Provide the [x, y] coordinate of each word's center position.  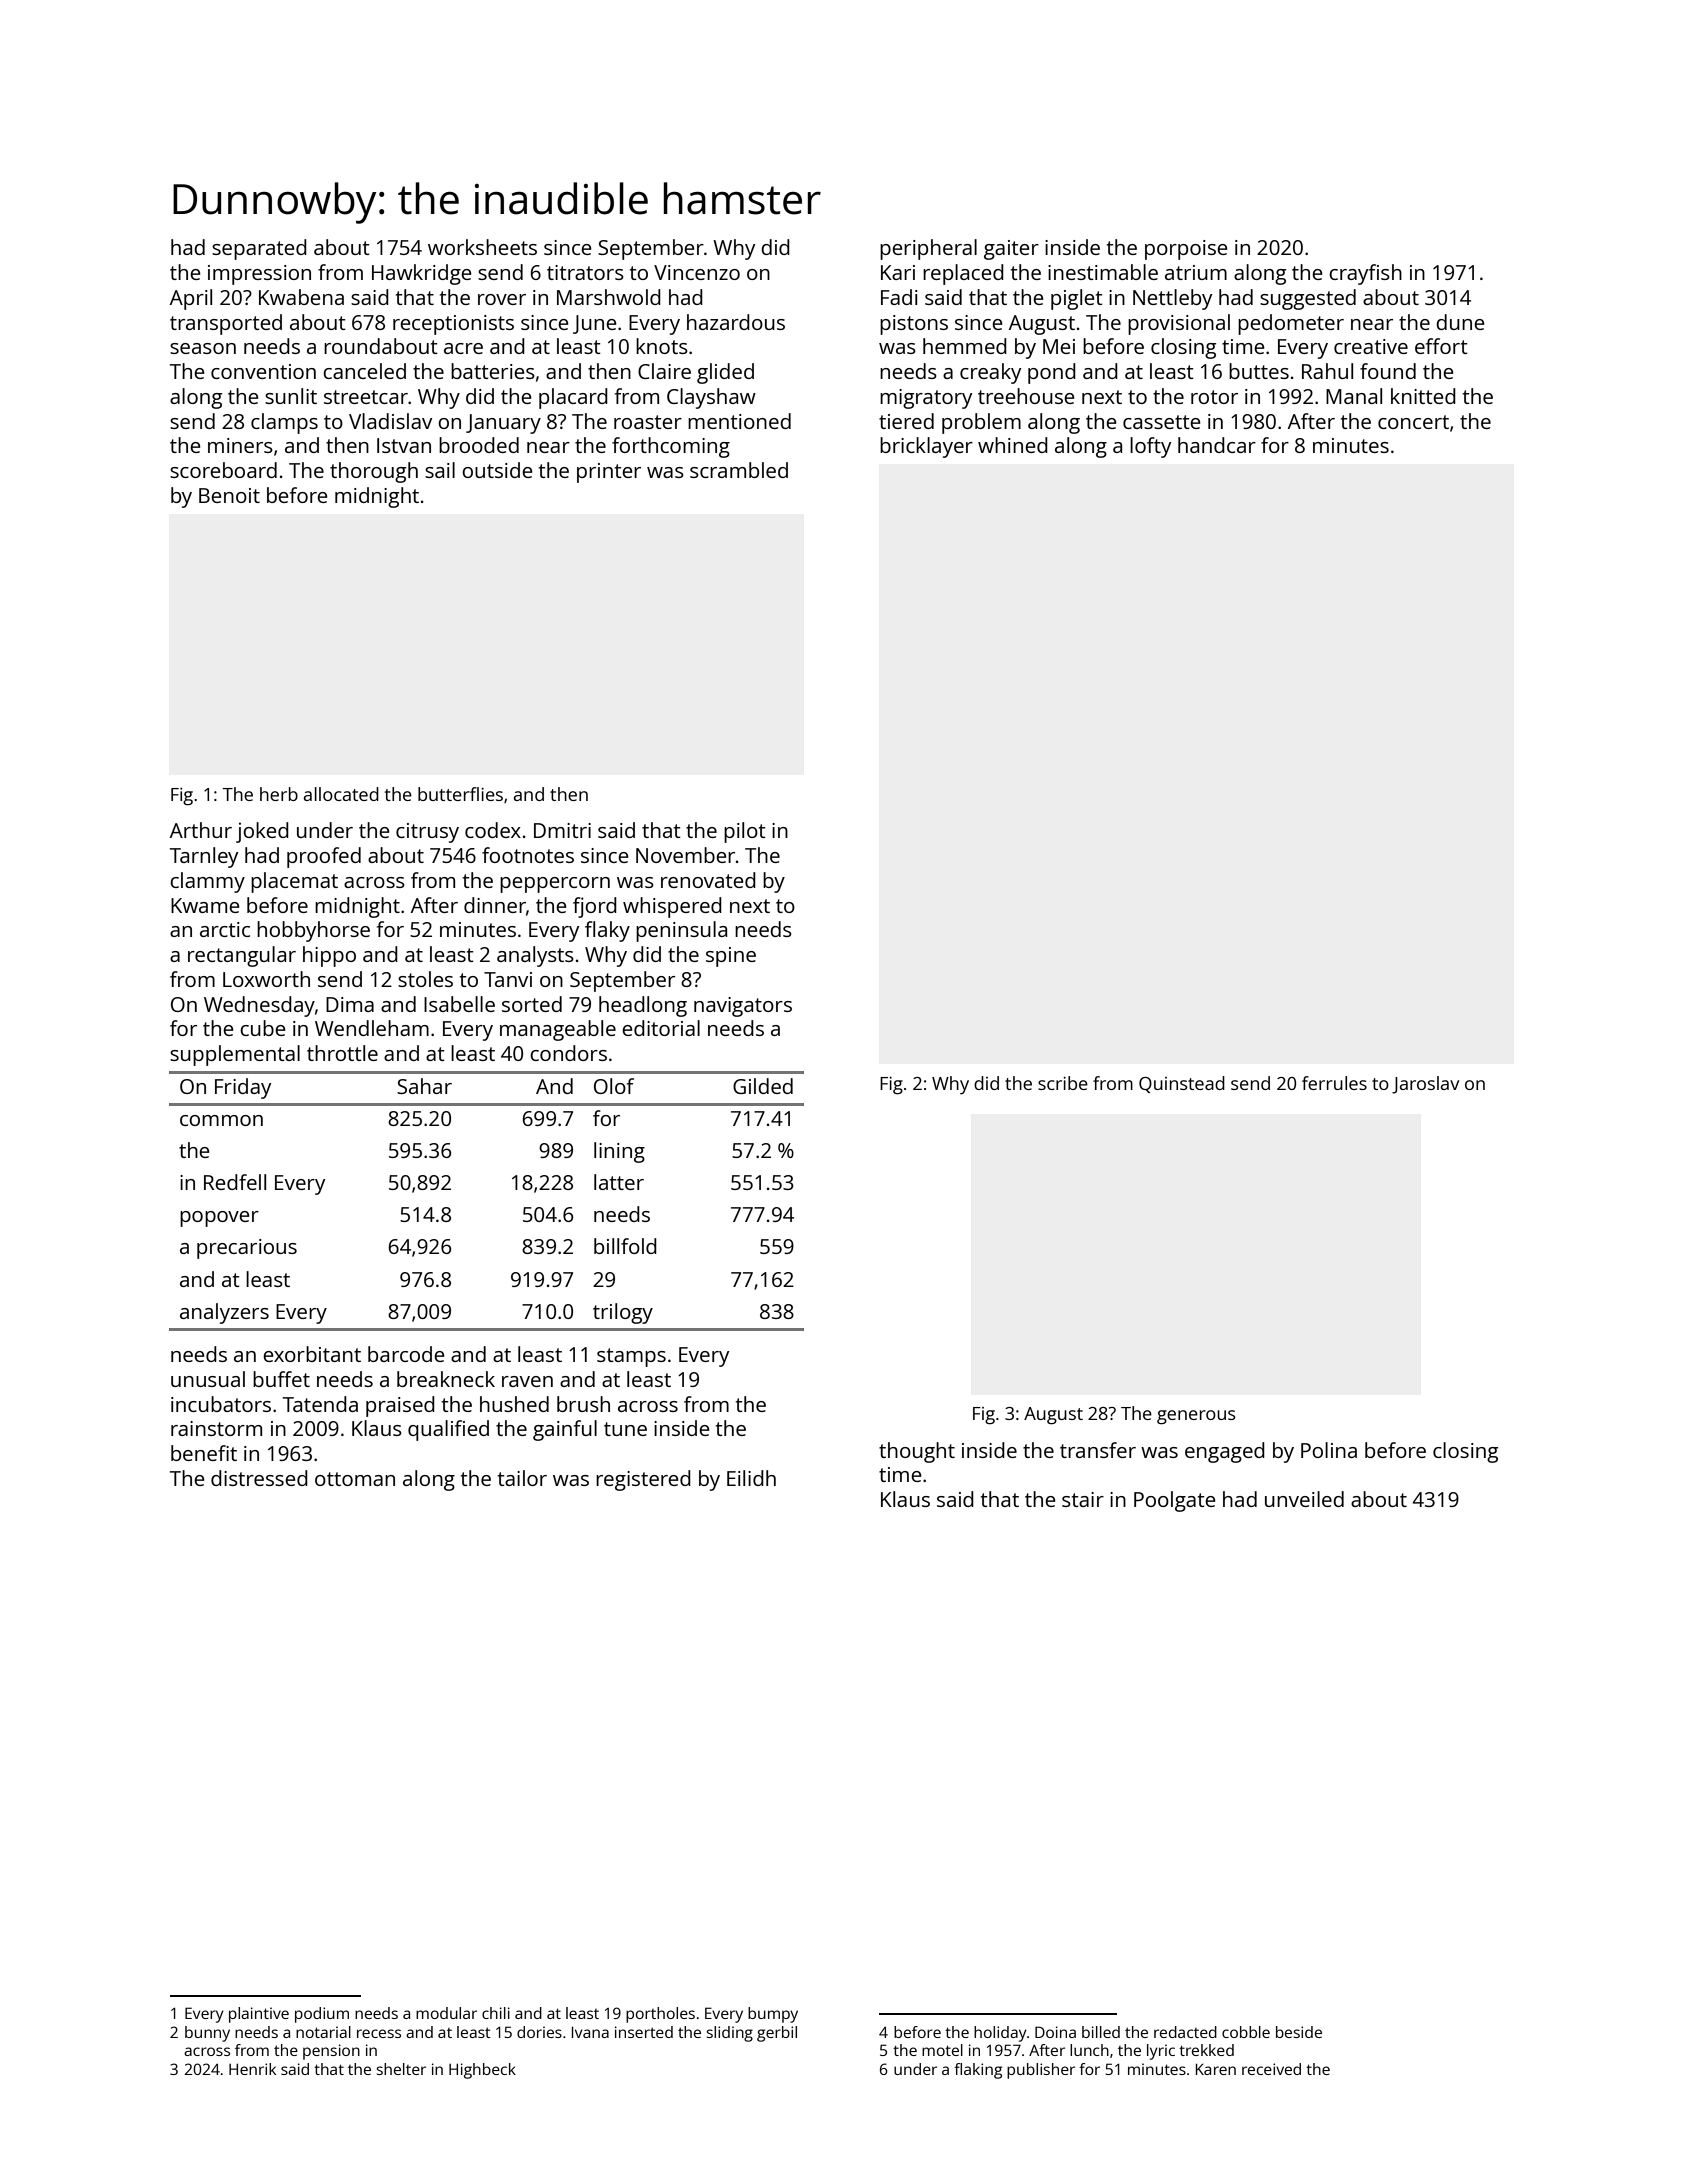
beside [1299, 2032]
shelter [401, 2069]
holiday [1000, 2034]
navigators [743, 1007]
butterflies [460, 794]
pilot [745, 832]
